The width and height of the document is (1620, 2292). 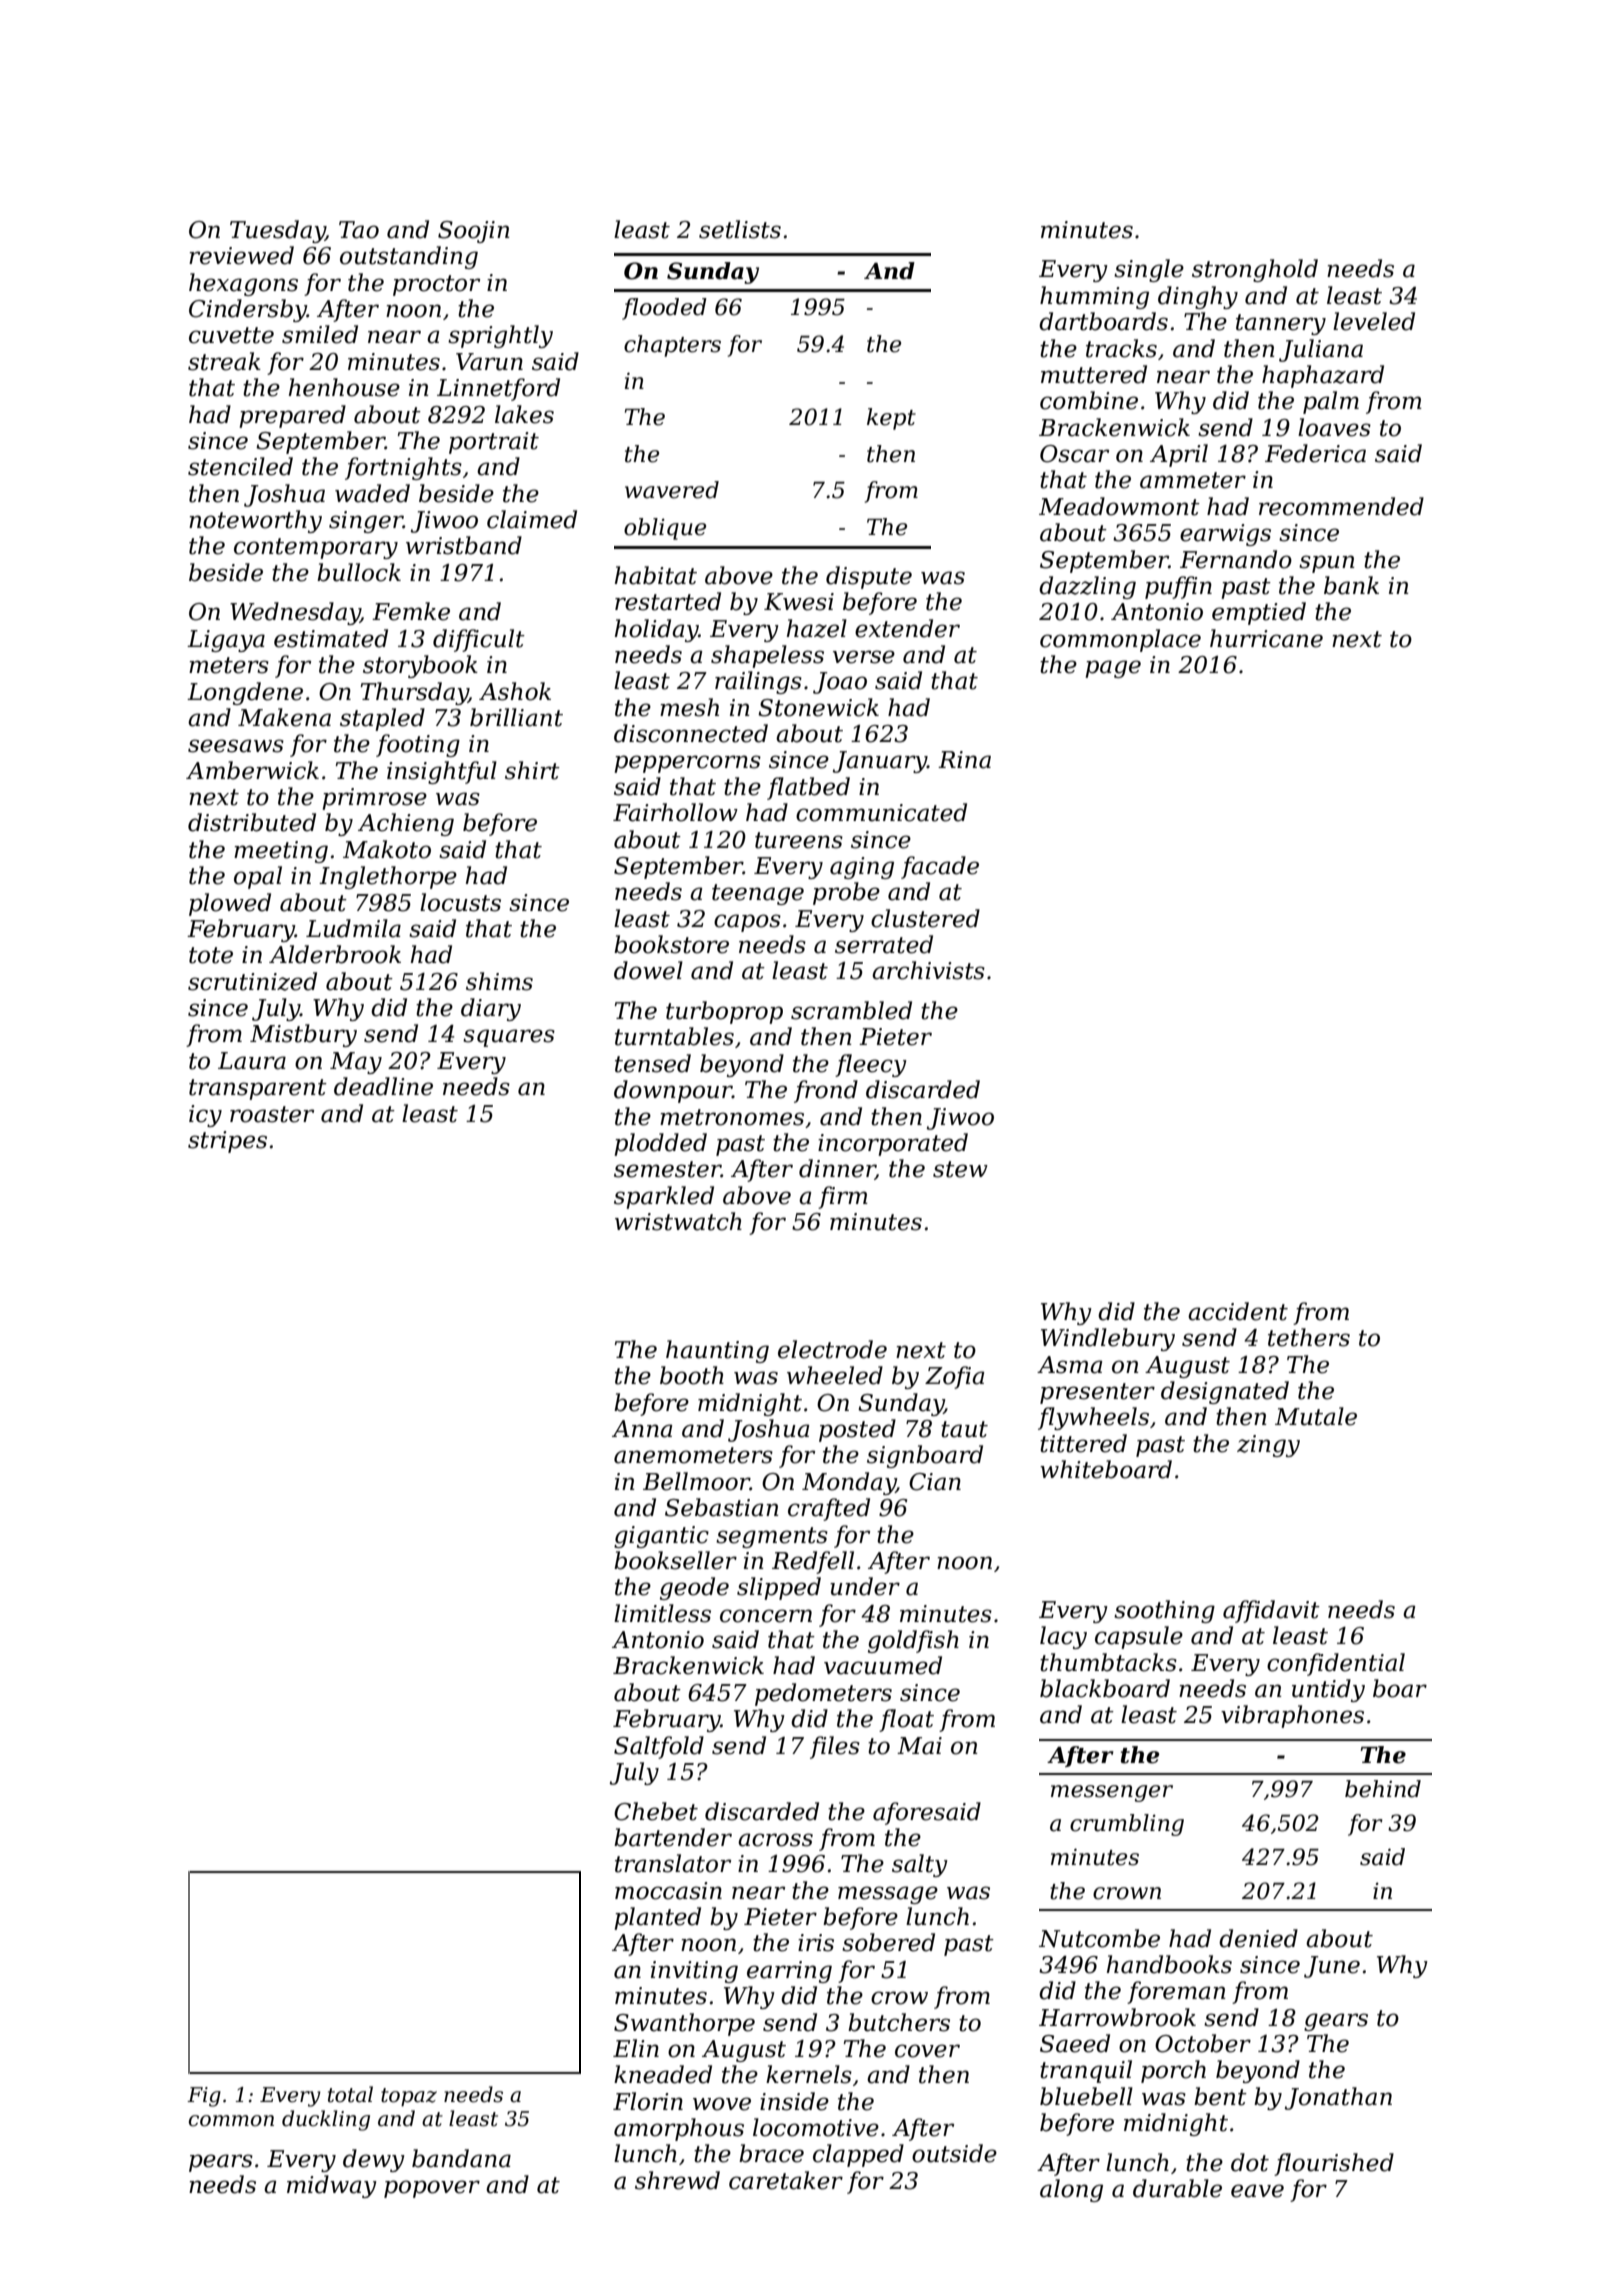 I want to click on archivists, so click(x=928, y=970).
